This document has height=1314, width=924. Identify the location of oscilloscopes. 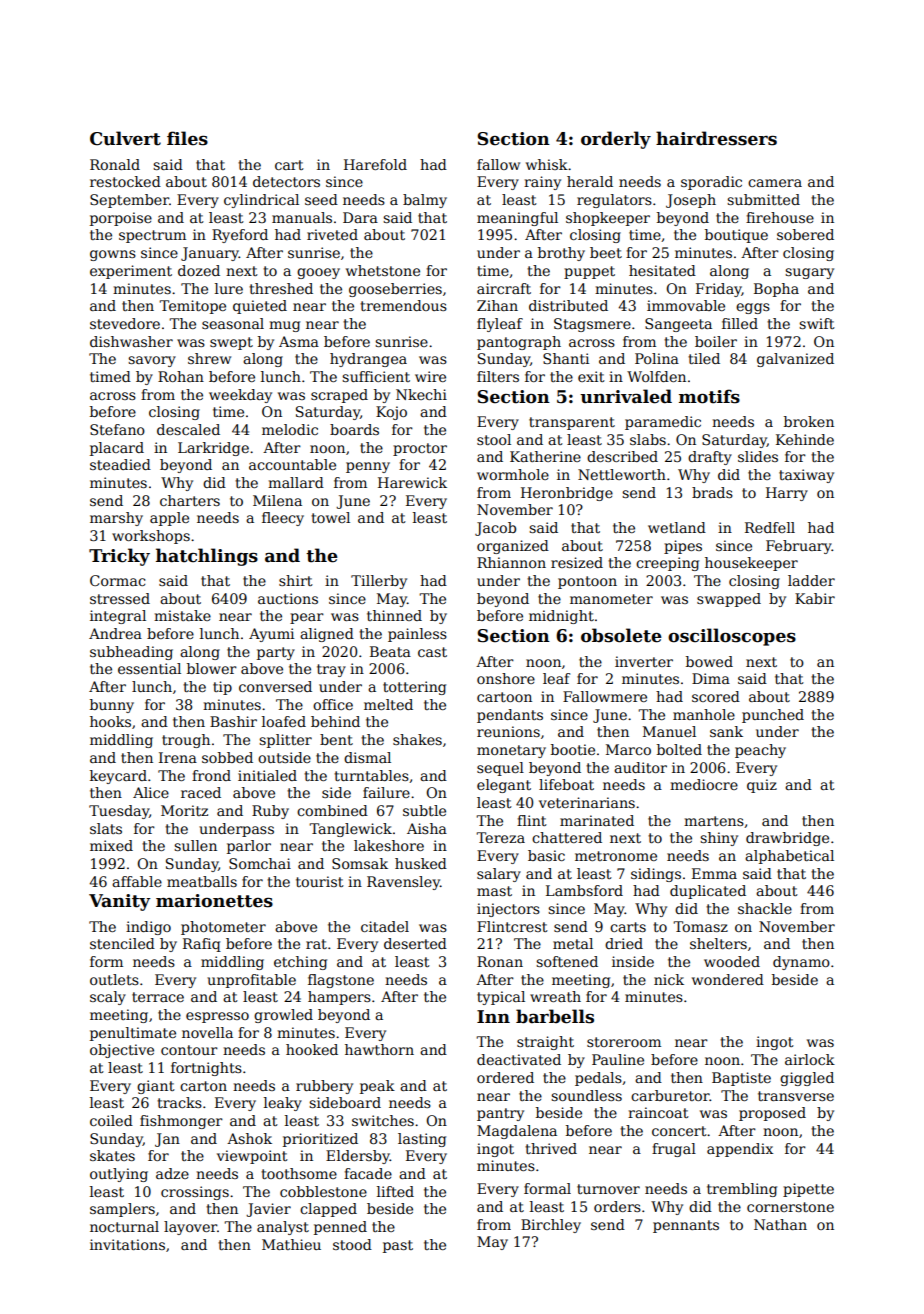
(732, 637).
